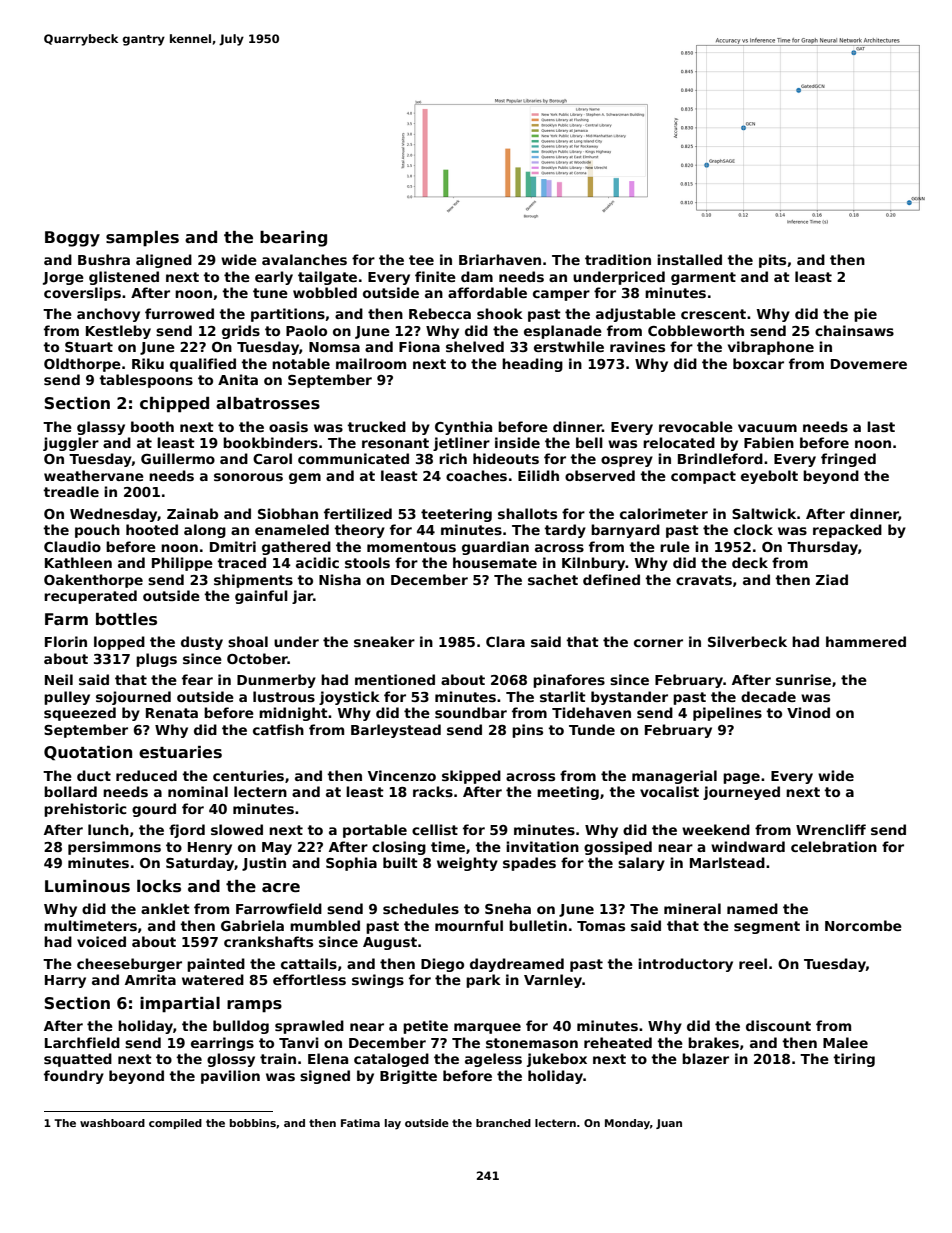 The width and height of the image is (952, 1233). Describe the element at coordinates (705, 1058) in the image. I see `blazer` at that location.
